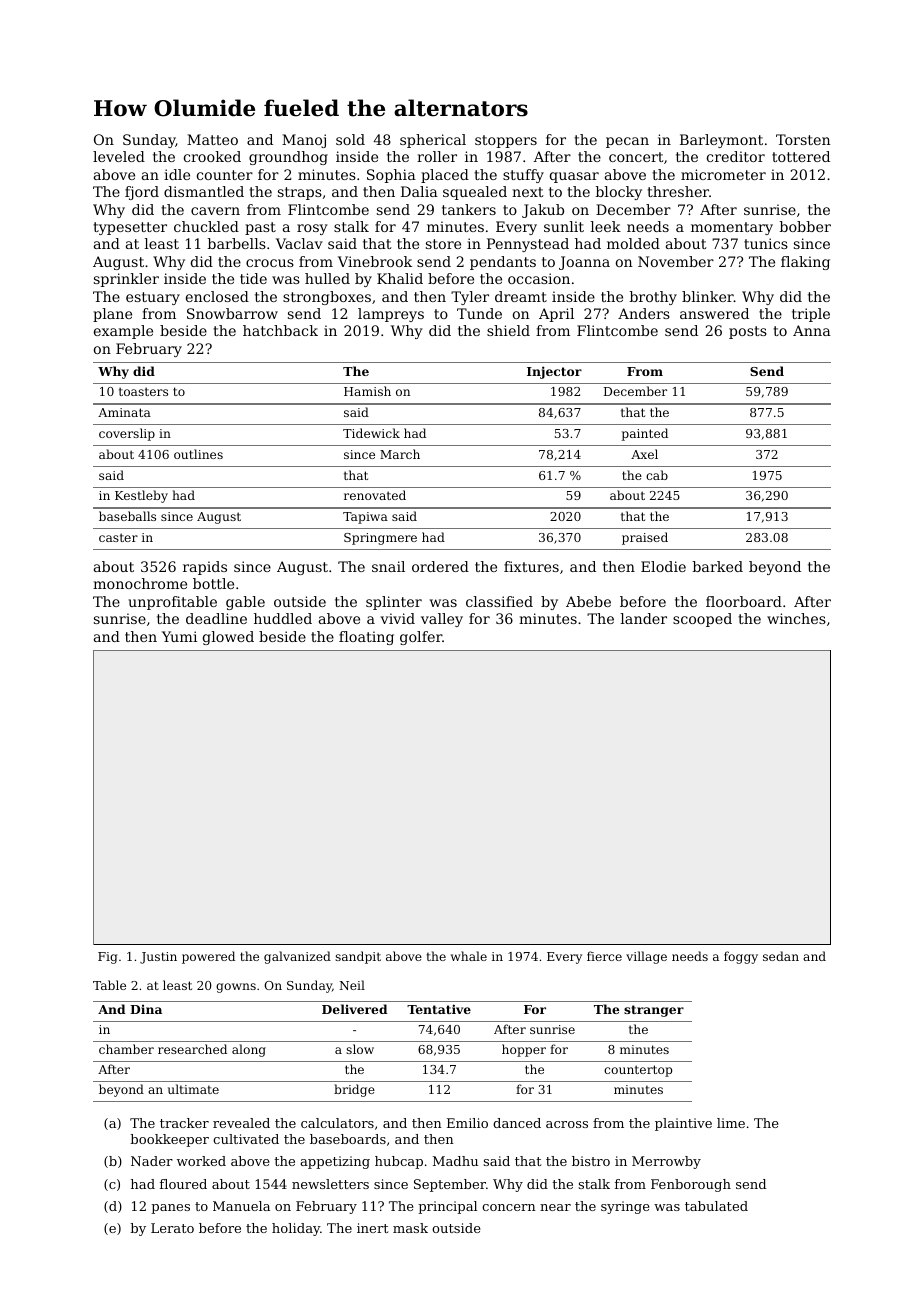 This screenshot has height=1308, width=924. What do you see at coordinates (499, 601) in the screenshot?
I see `classified` at bounding box center [499, 601].
